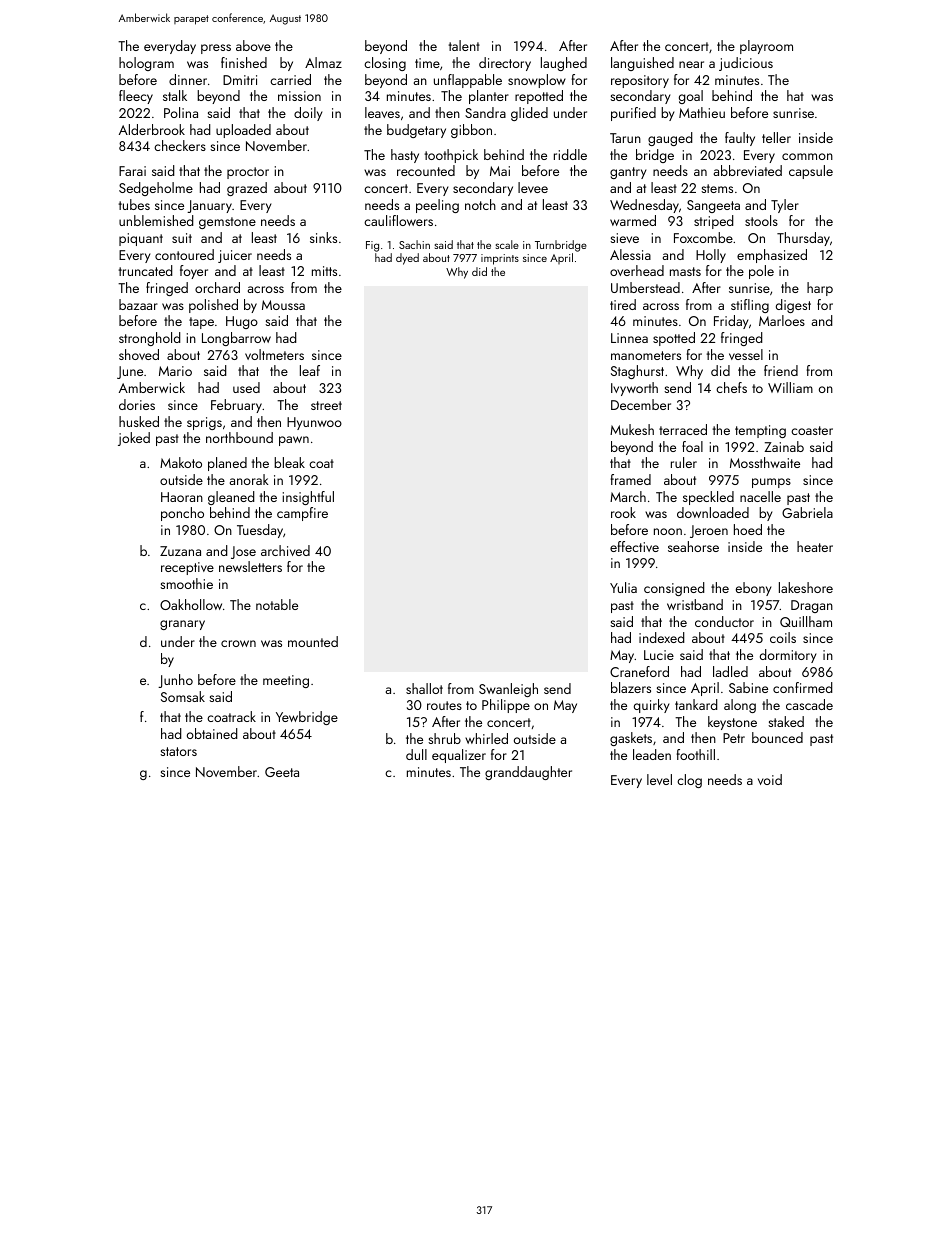 The image size is (952, 1233). I want to click on insightful, so click(308, 498).
